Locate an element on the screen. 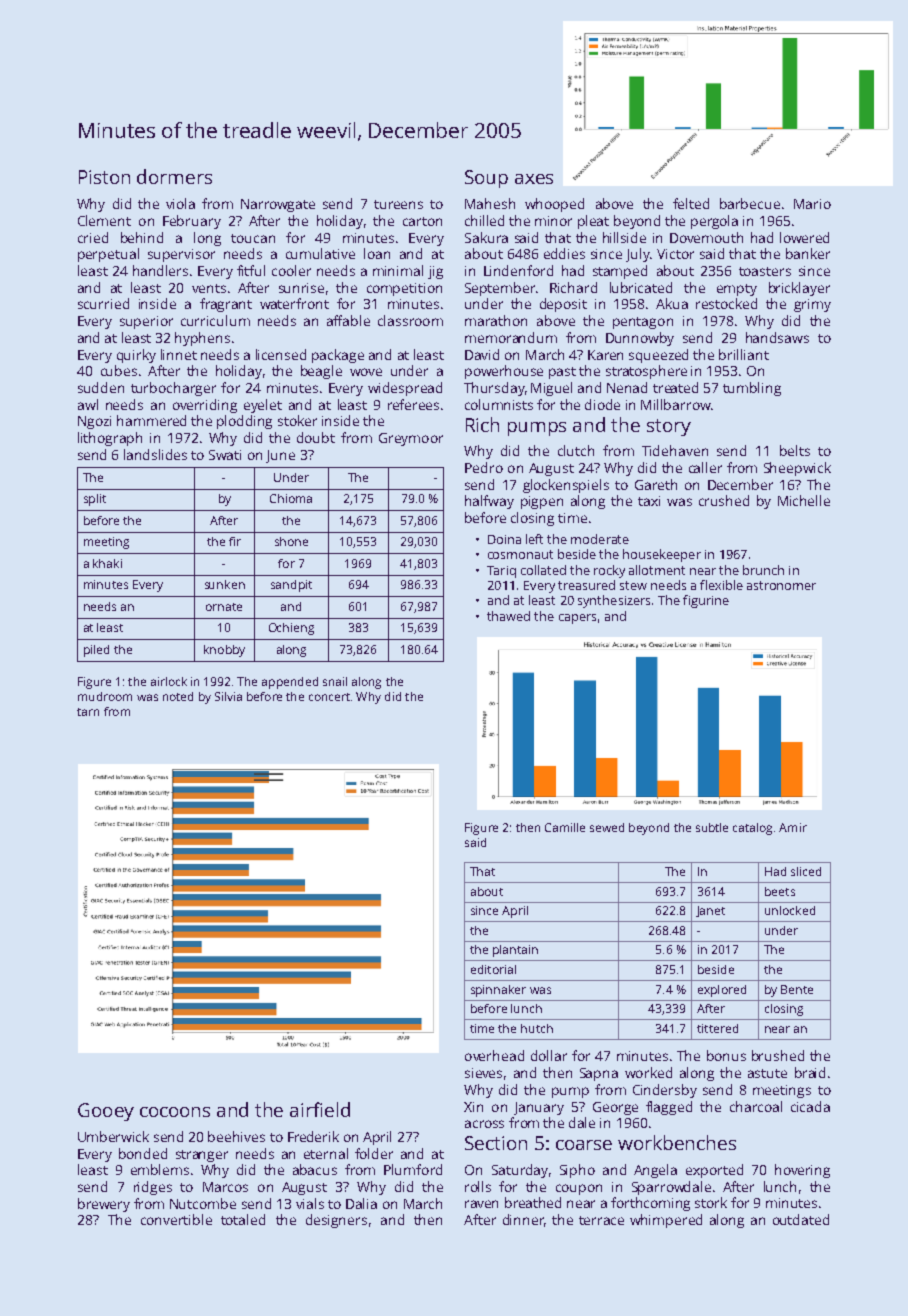  Tariq is located at coordinates (501, 572).
